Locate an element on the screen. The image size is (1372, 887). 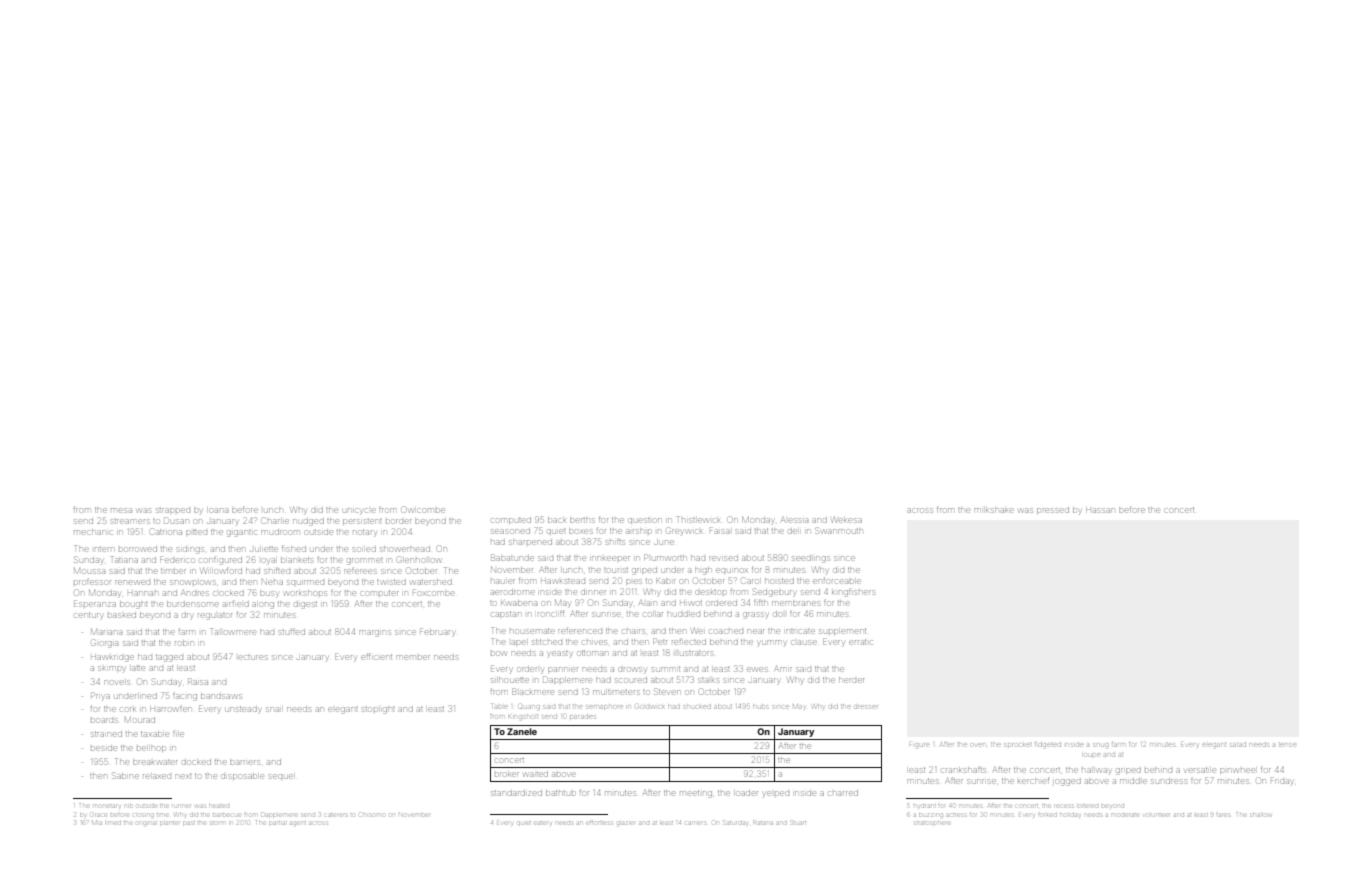
Babatunde is located at coordinates (512, 557).
